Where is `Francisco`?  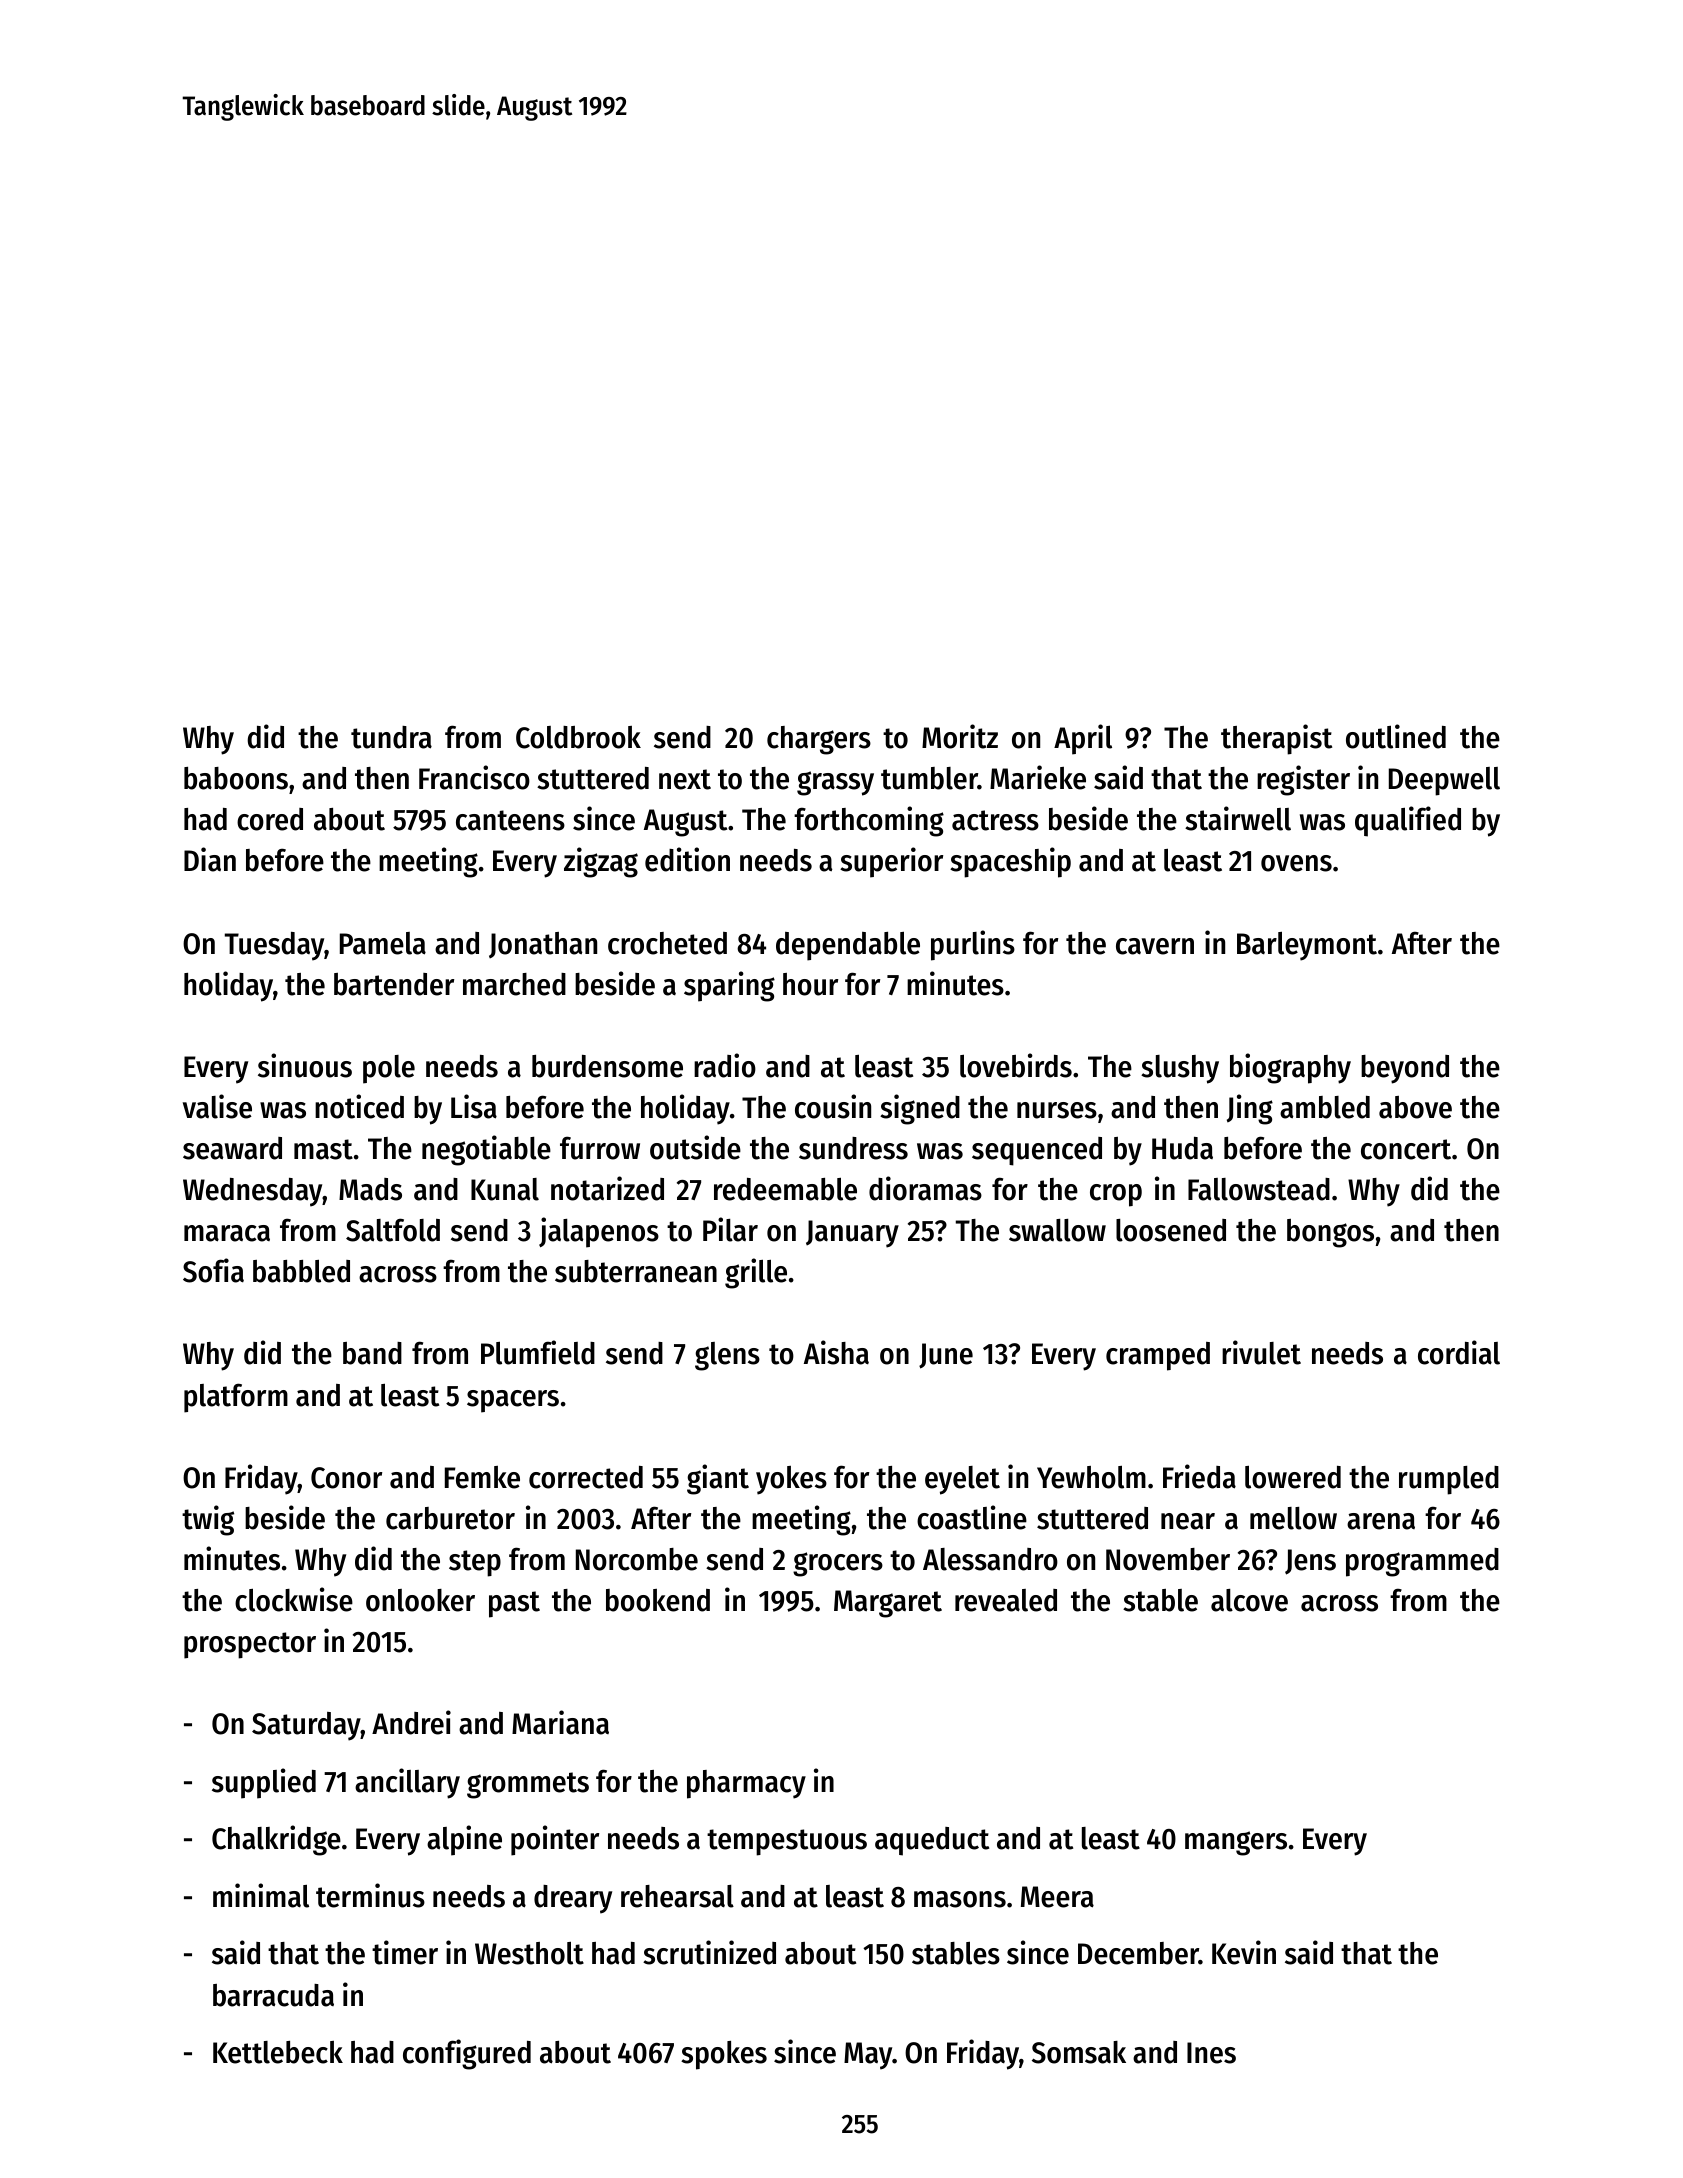 Francisco is located at coordinates (474, 777).
